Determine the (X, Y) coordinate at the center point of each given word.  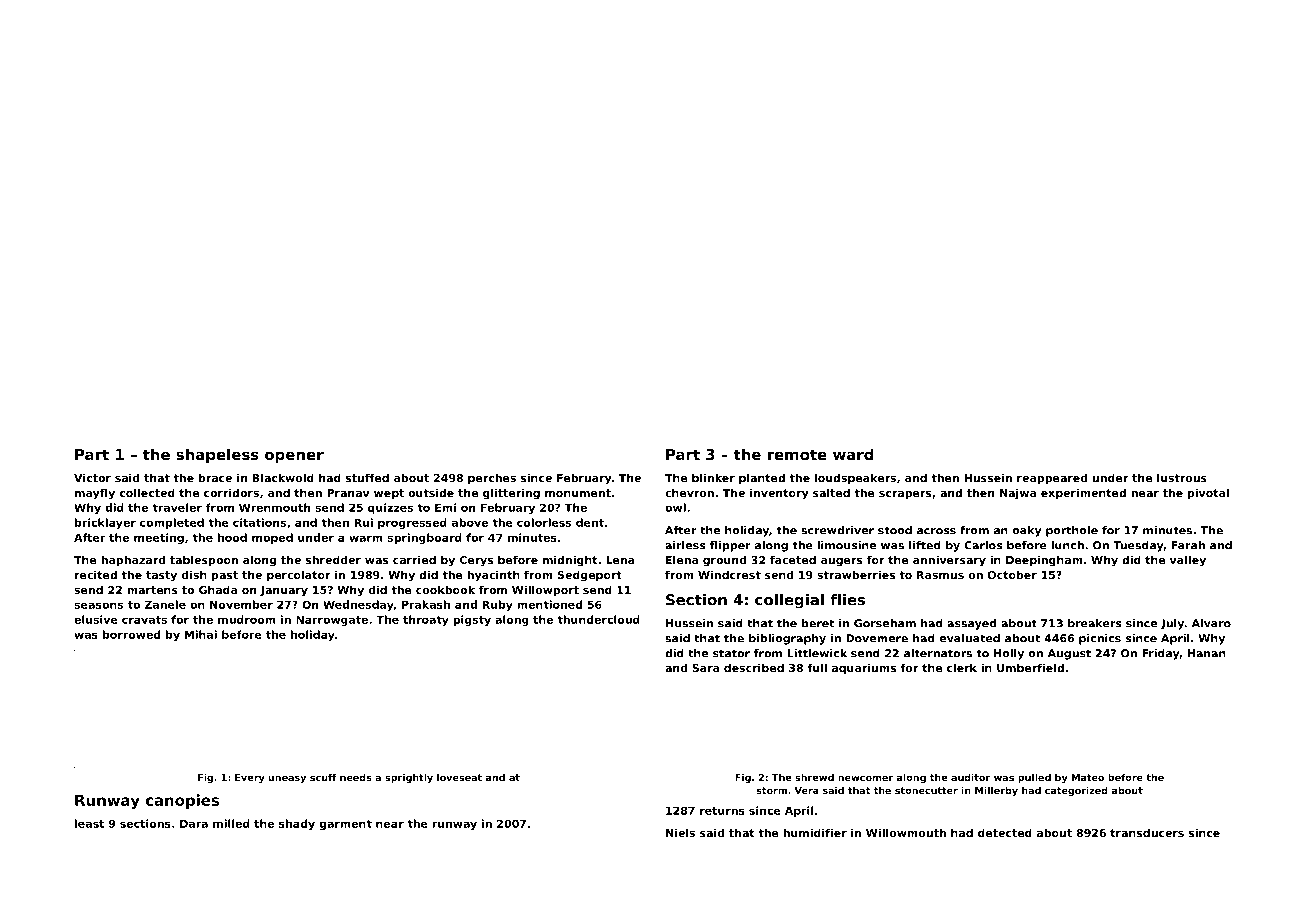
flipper (730, 546)
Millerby (996, 791)
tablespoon (204, 561)
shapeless (217, 455)
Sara (705, 668)
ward (853, 454)
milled (231, 823)
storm (772, 790)
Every (250, 778)
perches (492, 479)
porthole (1072, 531)
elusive (96, 619)
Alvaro (1211, 623)
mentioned (549, 604)
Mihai (201, 634)
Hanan (1207, 653)
